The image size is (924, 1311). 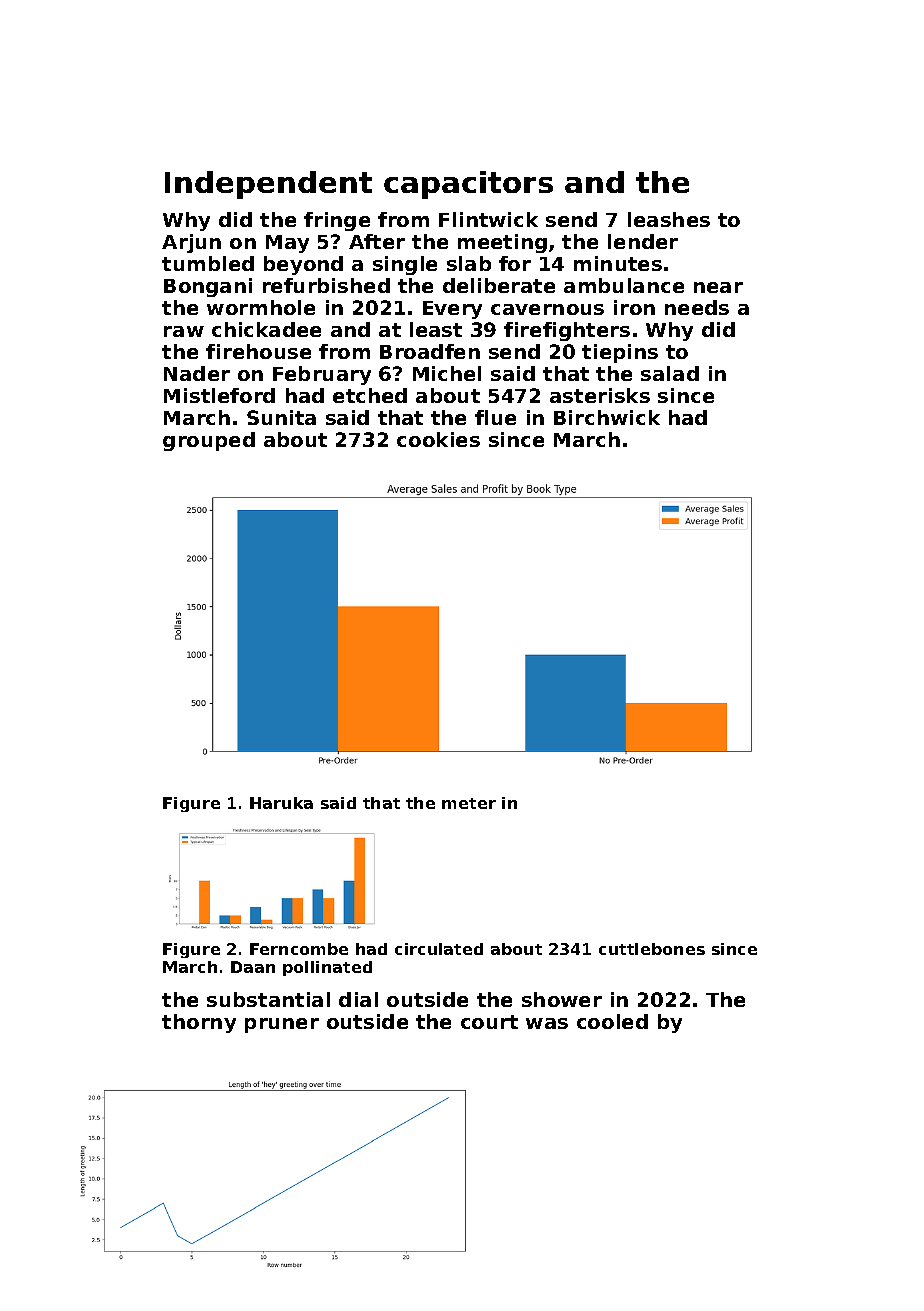 What do you see at coordinates (268, 999) in the image?
I see `substantial` at bounding box center [268, 999].
